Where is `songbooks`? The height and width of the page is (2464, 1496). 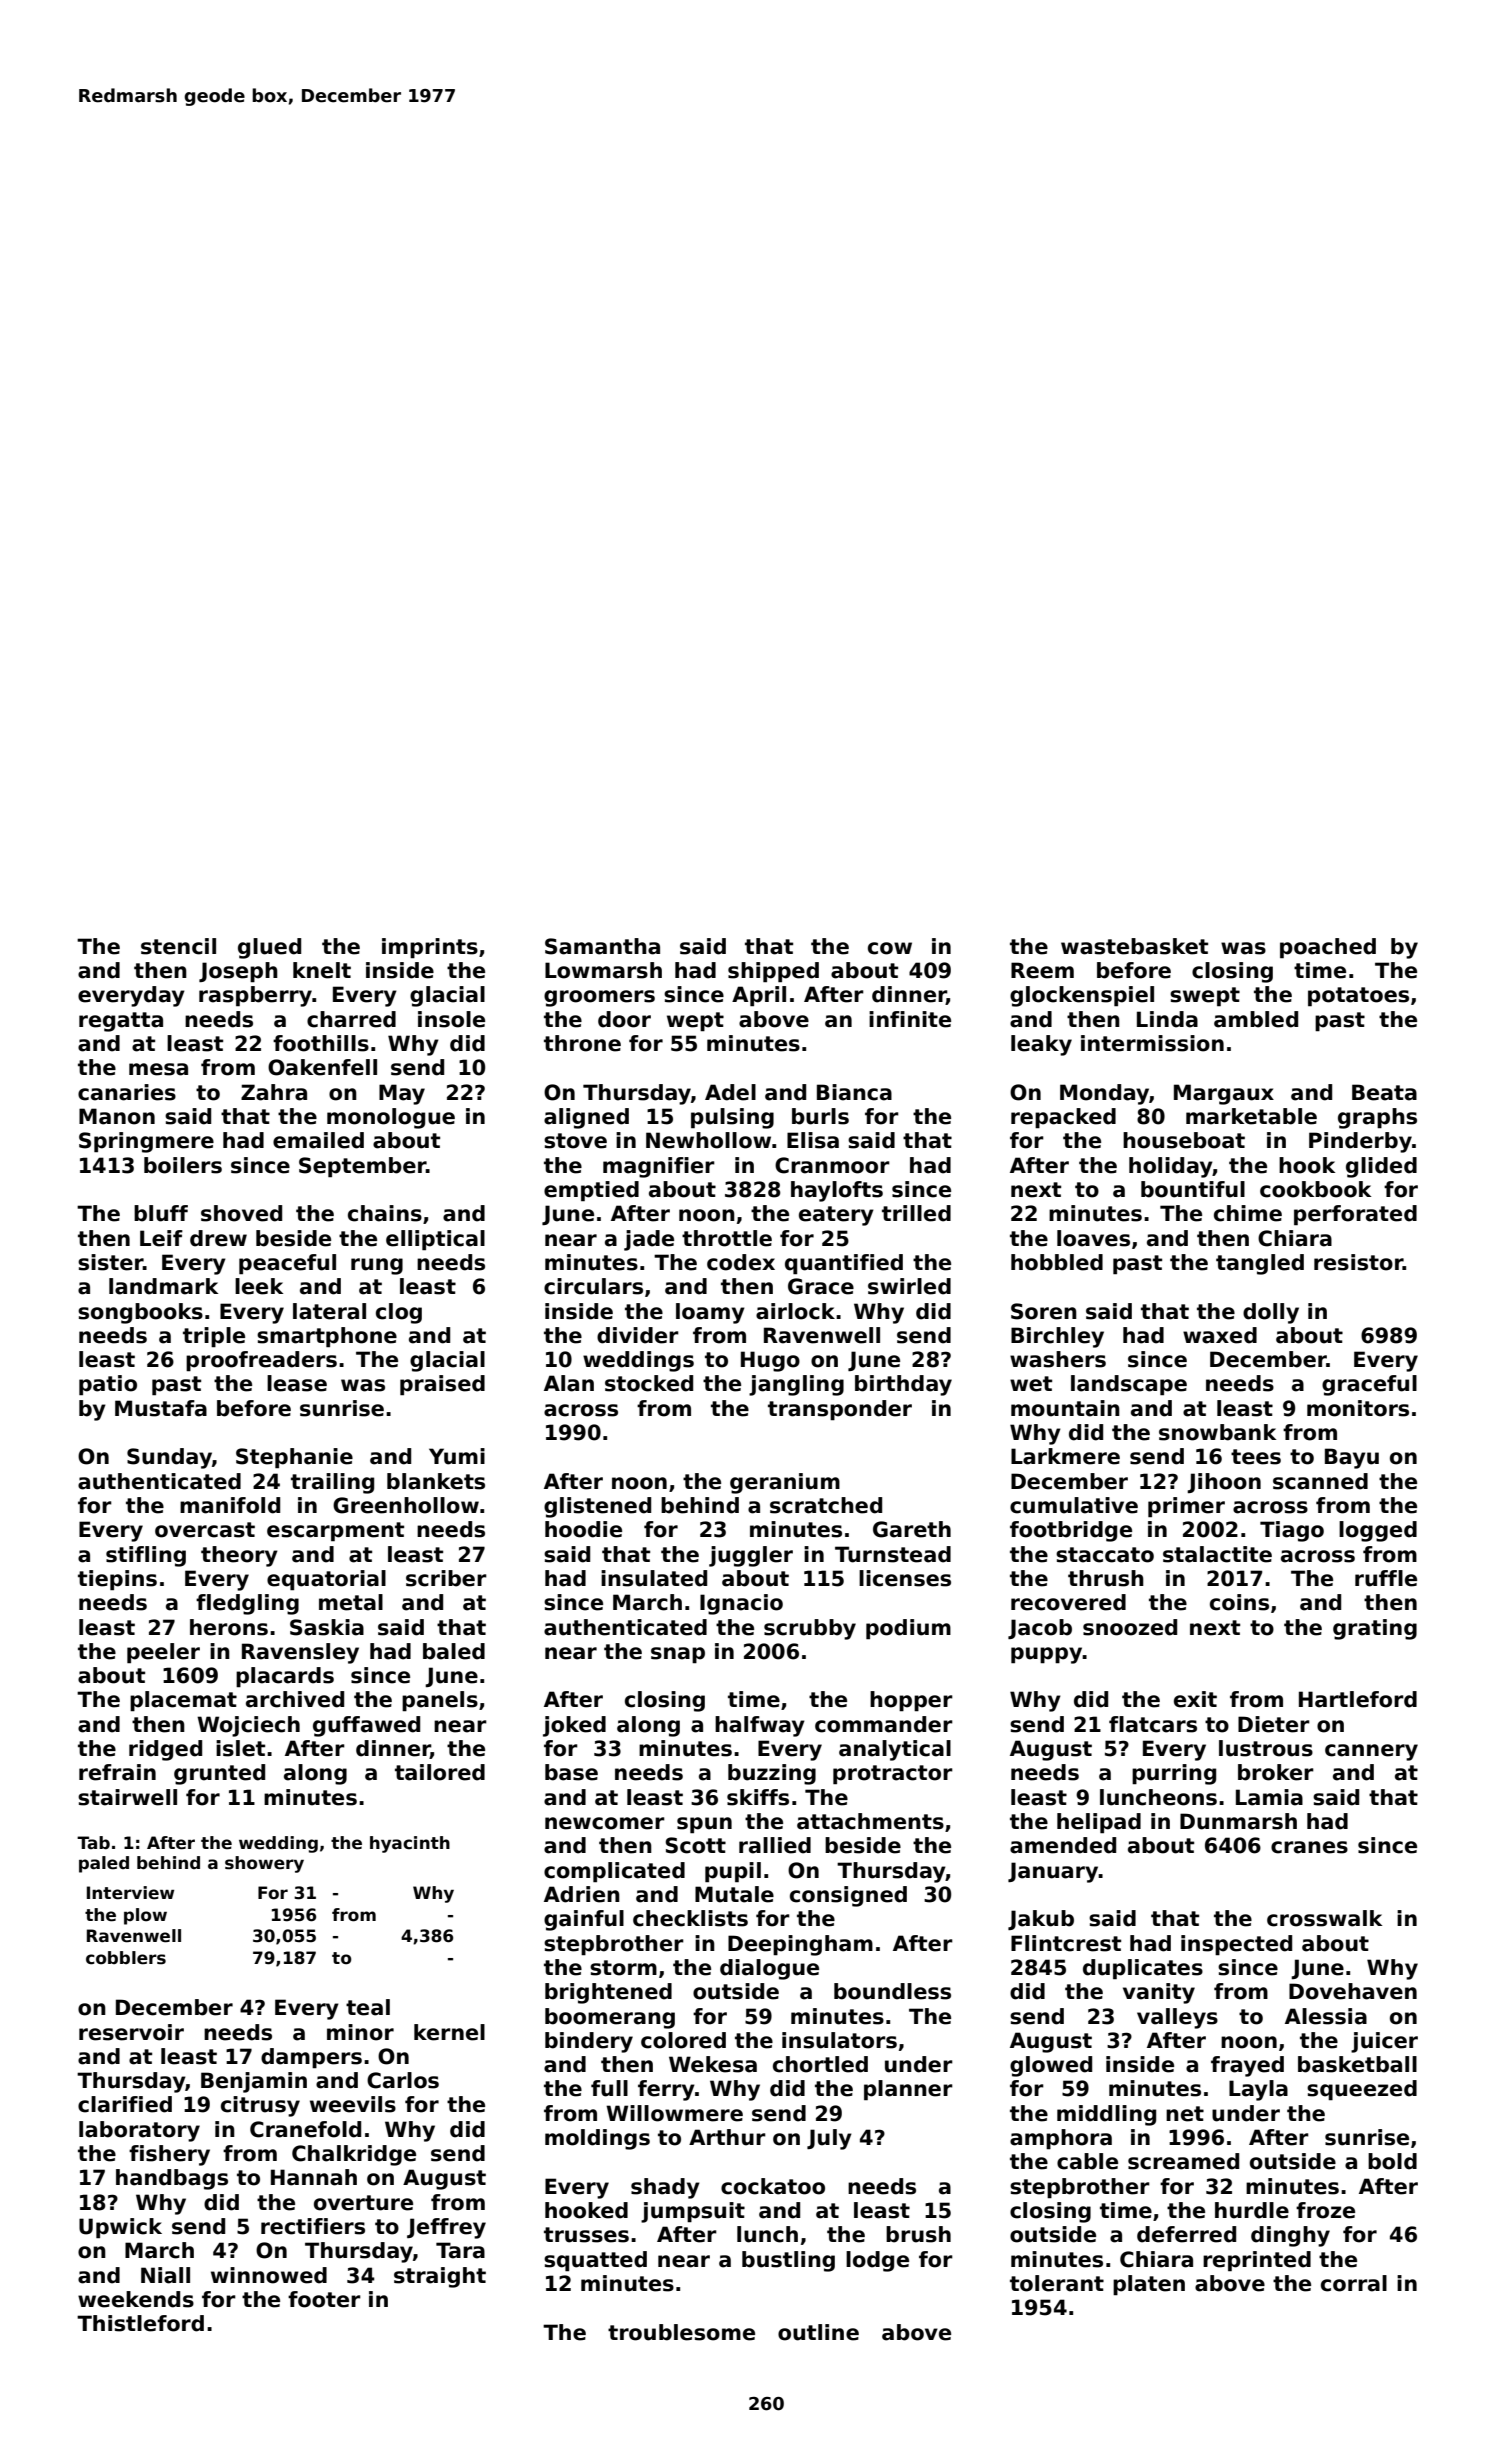 songbooks is located at coordinates (140, 1313).
